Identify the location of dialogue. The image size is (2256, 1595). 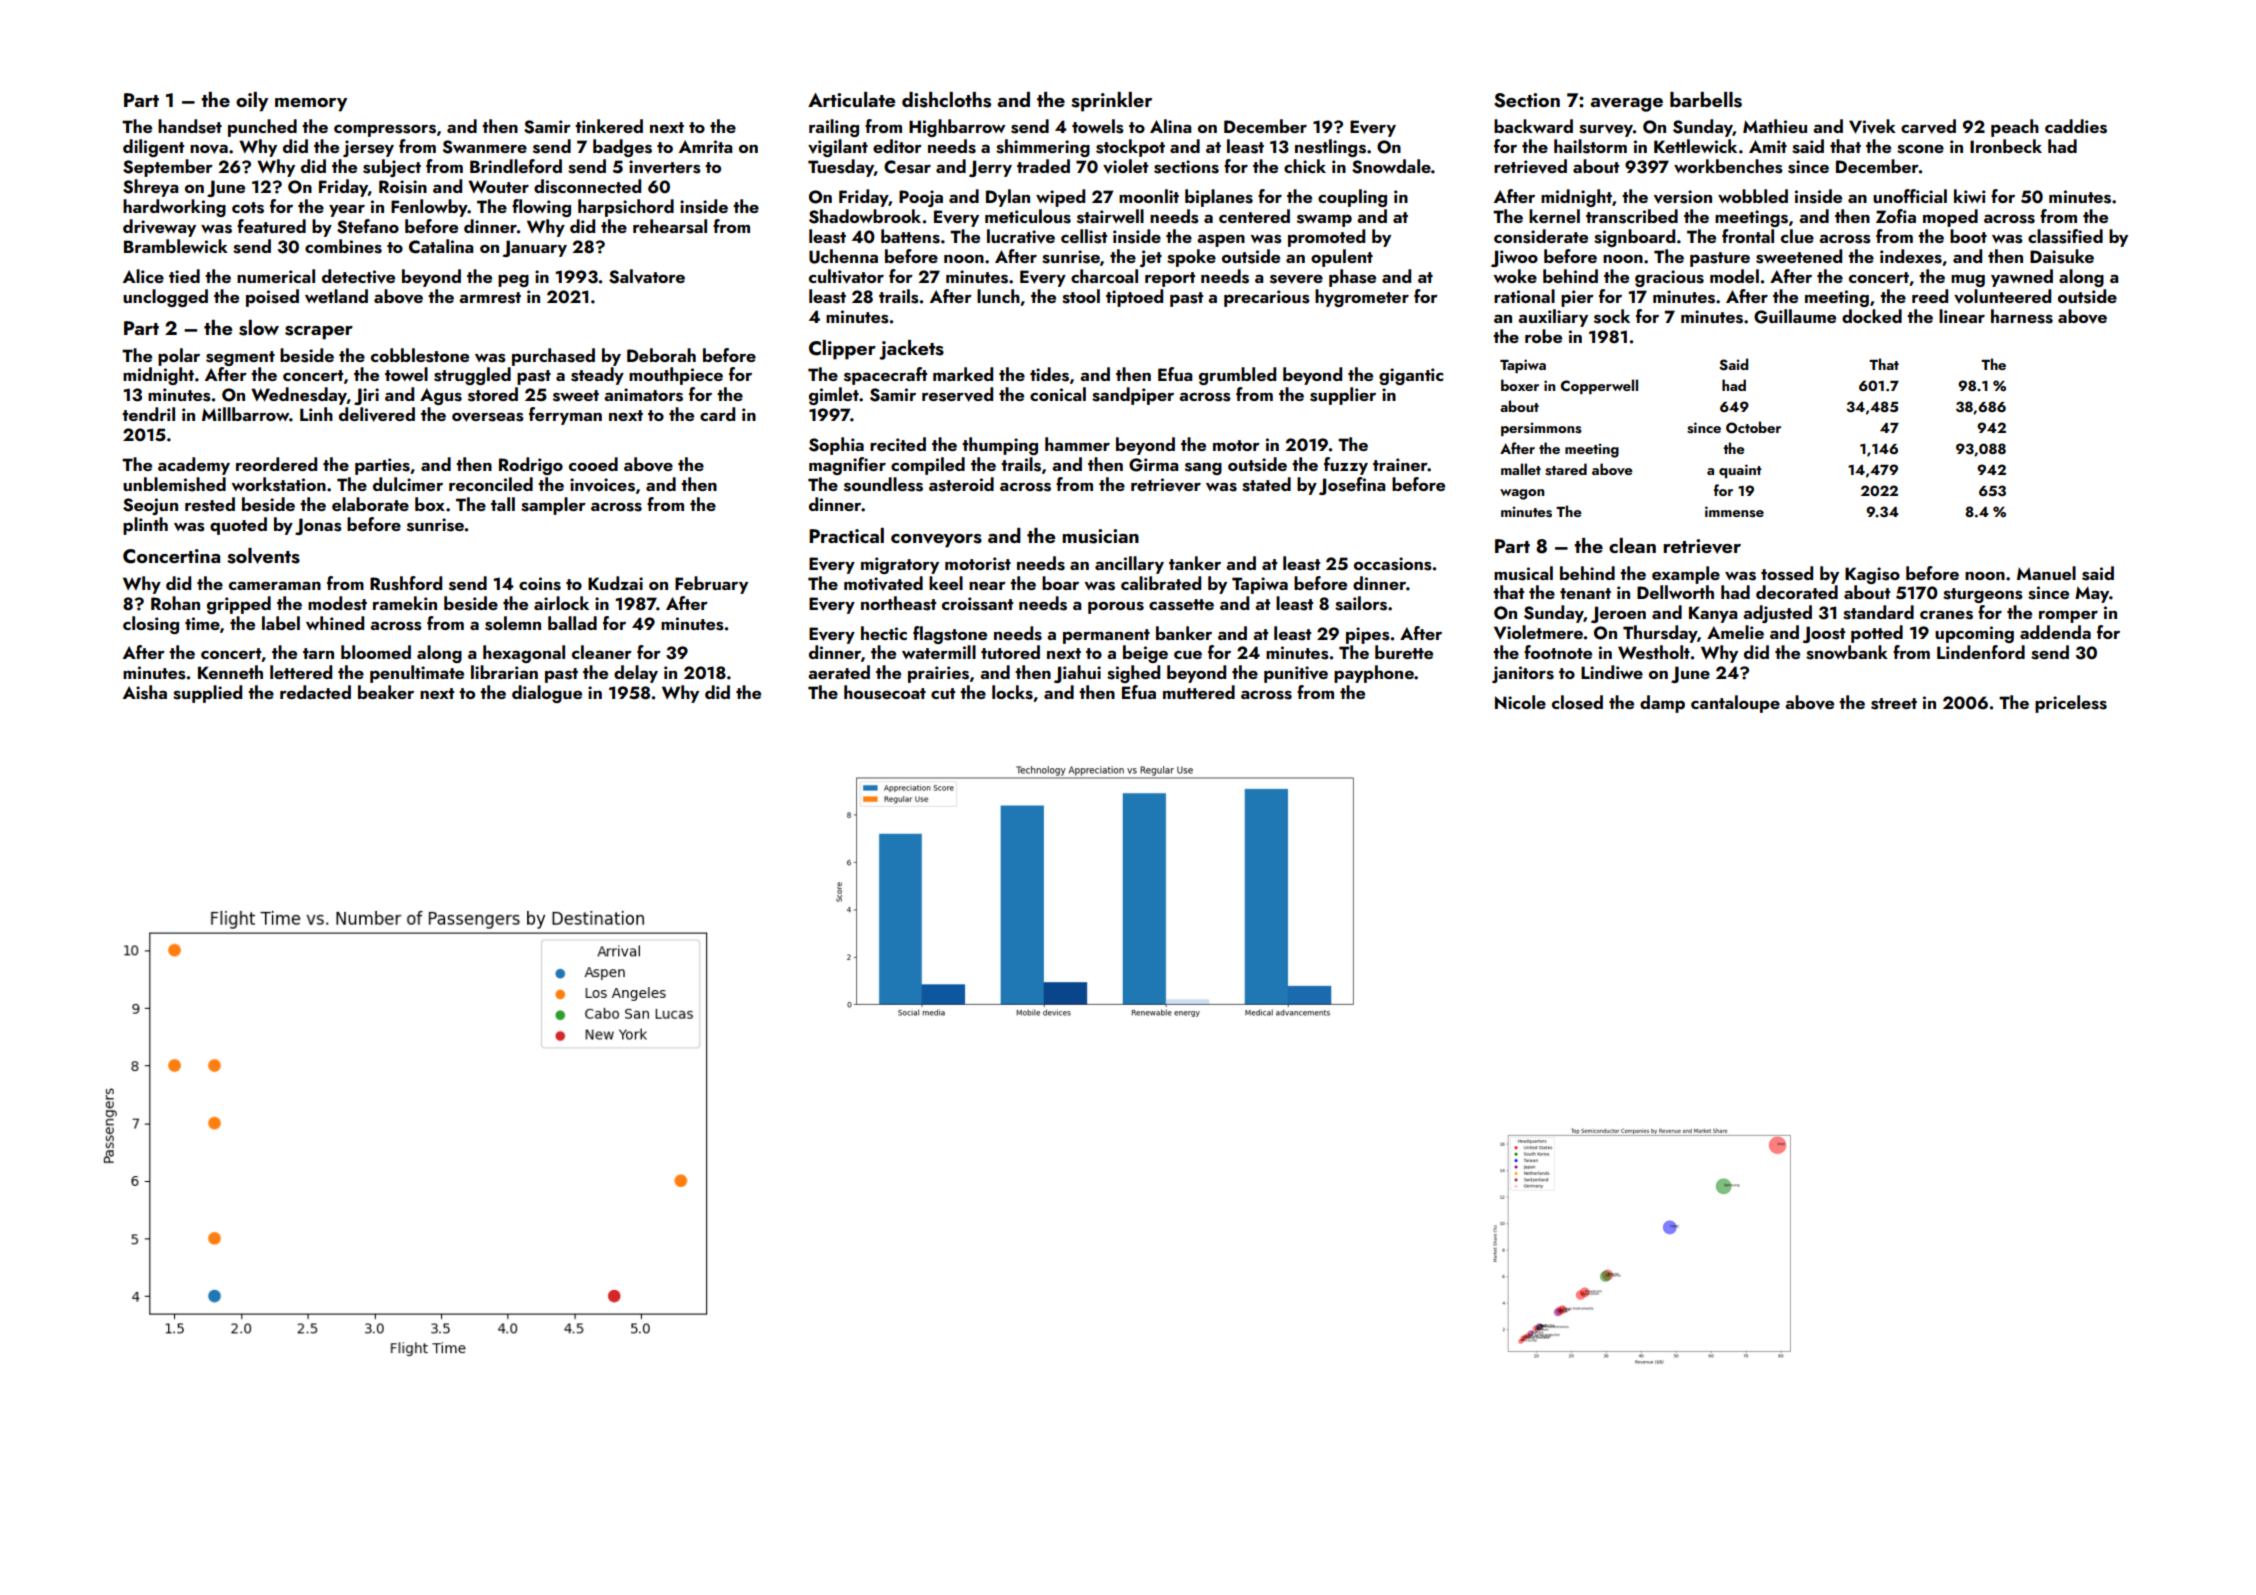
(547, 694).
